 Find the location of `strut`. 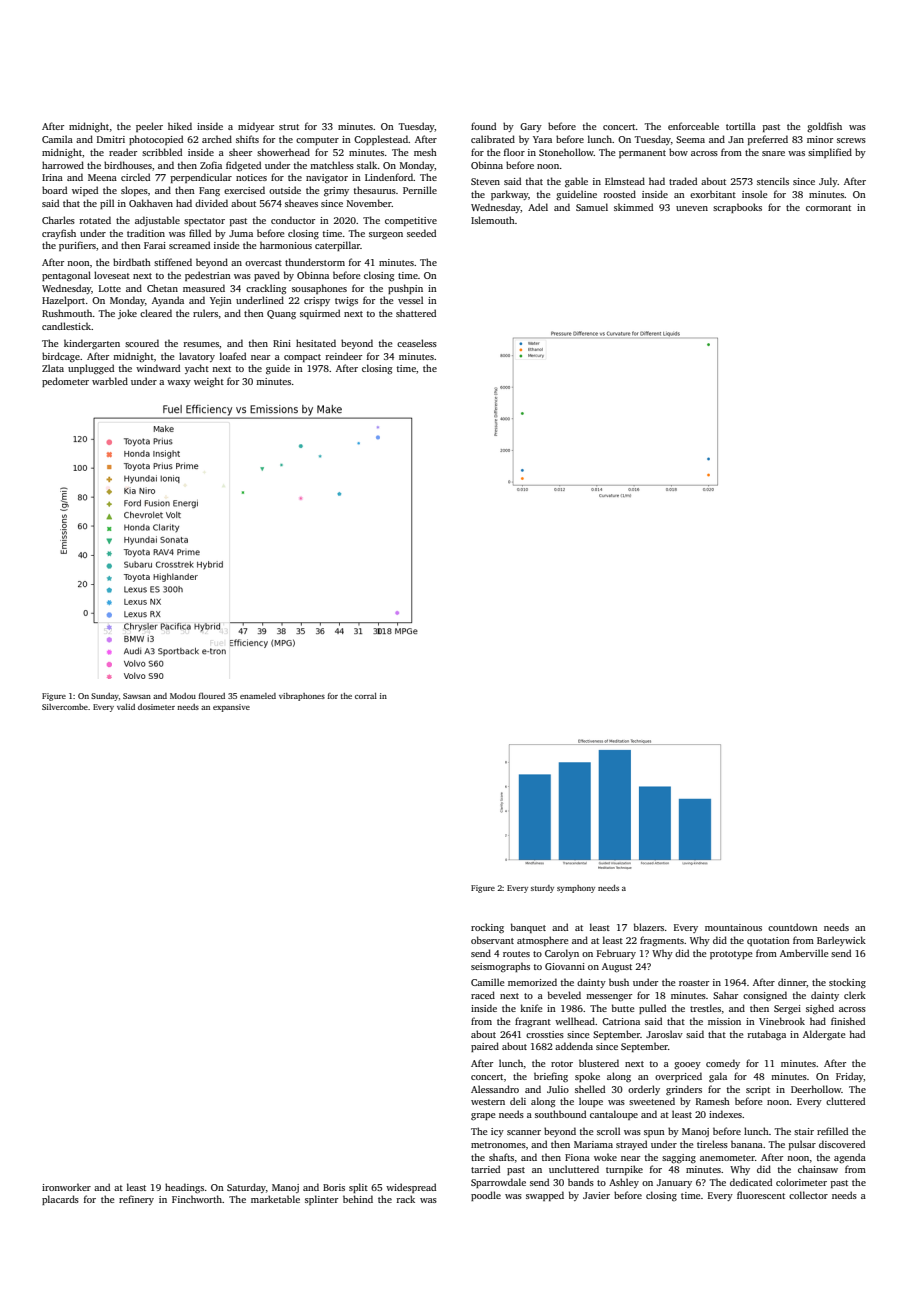

strut is located at coordinates (289, 127).
